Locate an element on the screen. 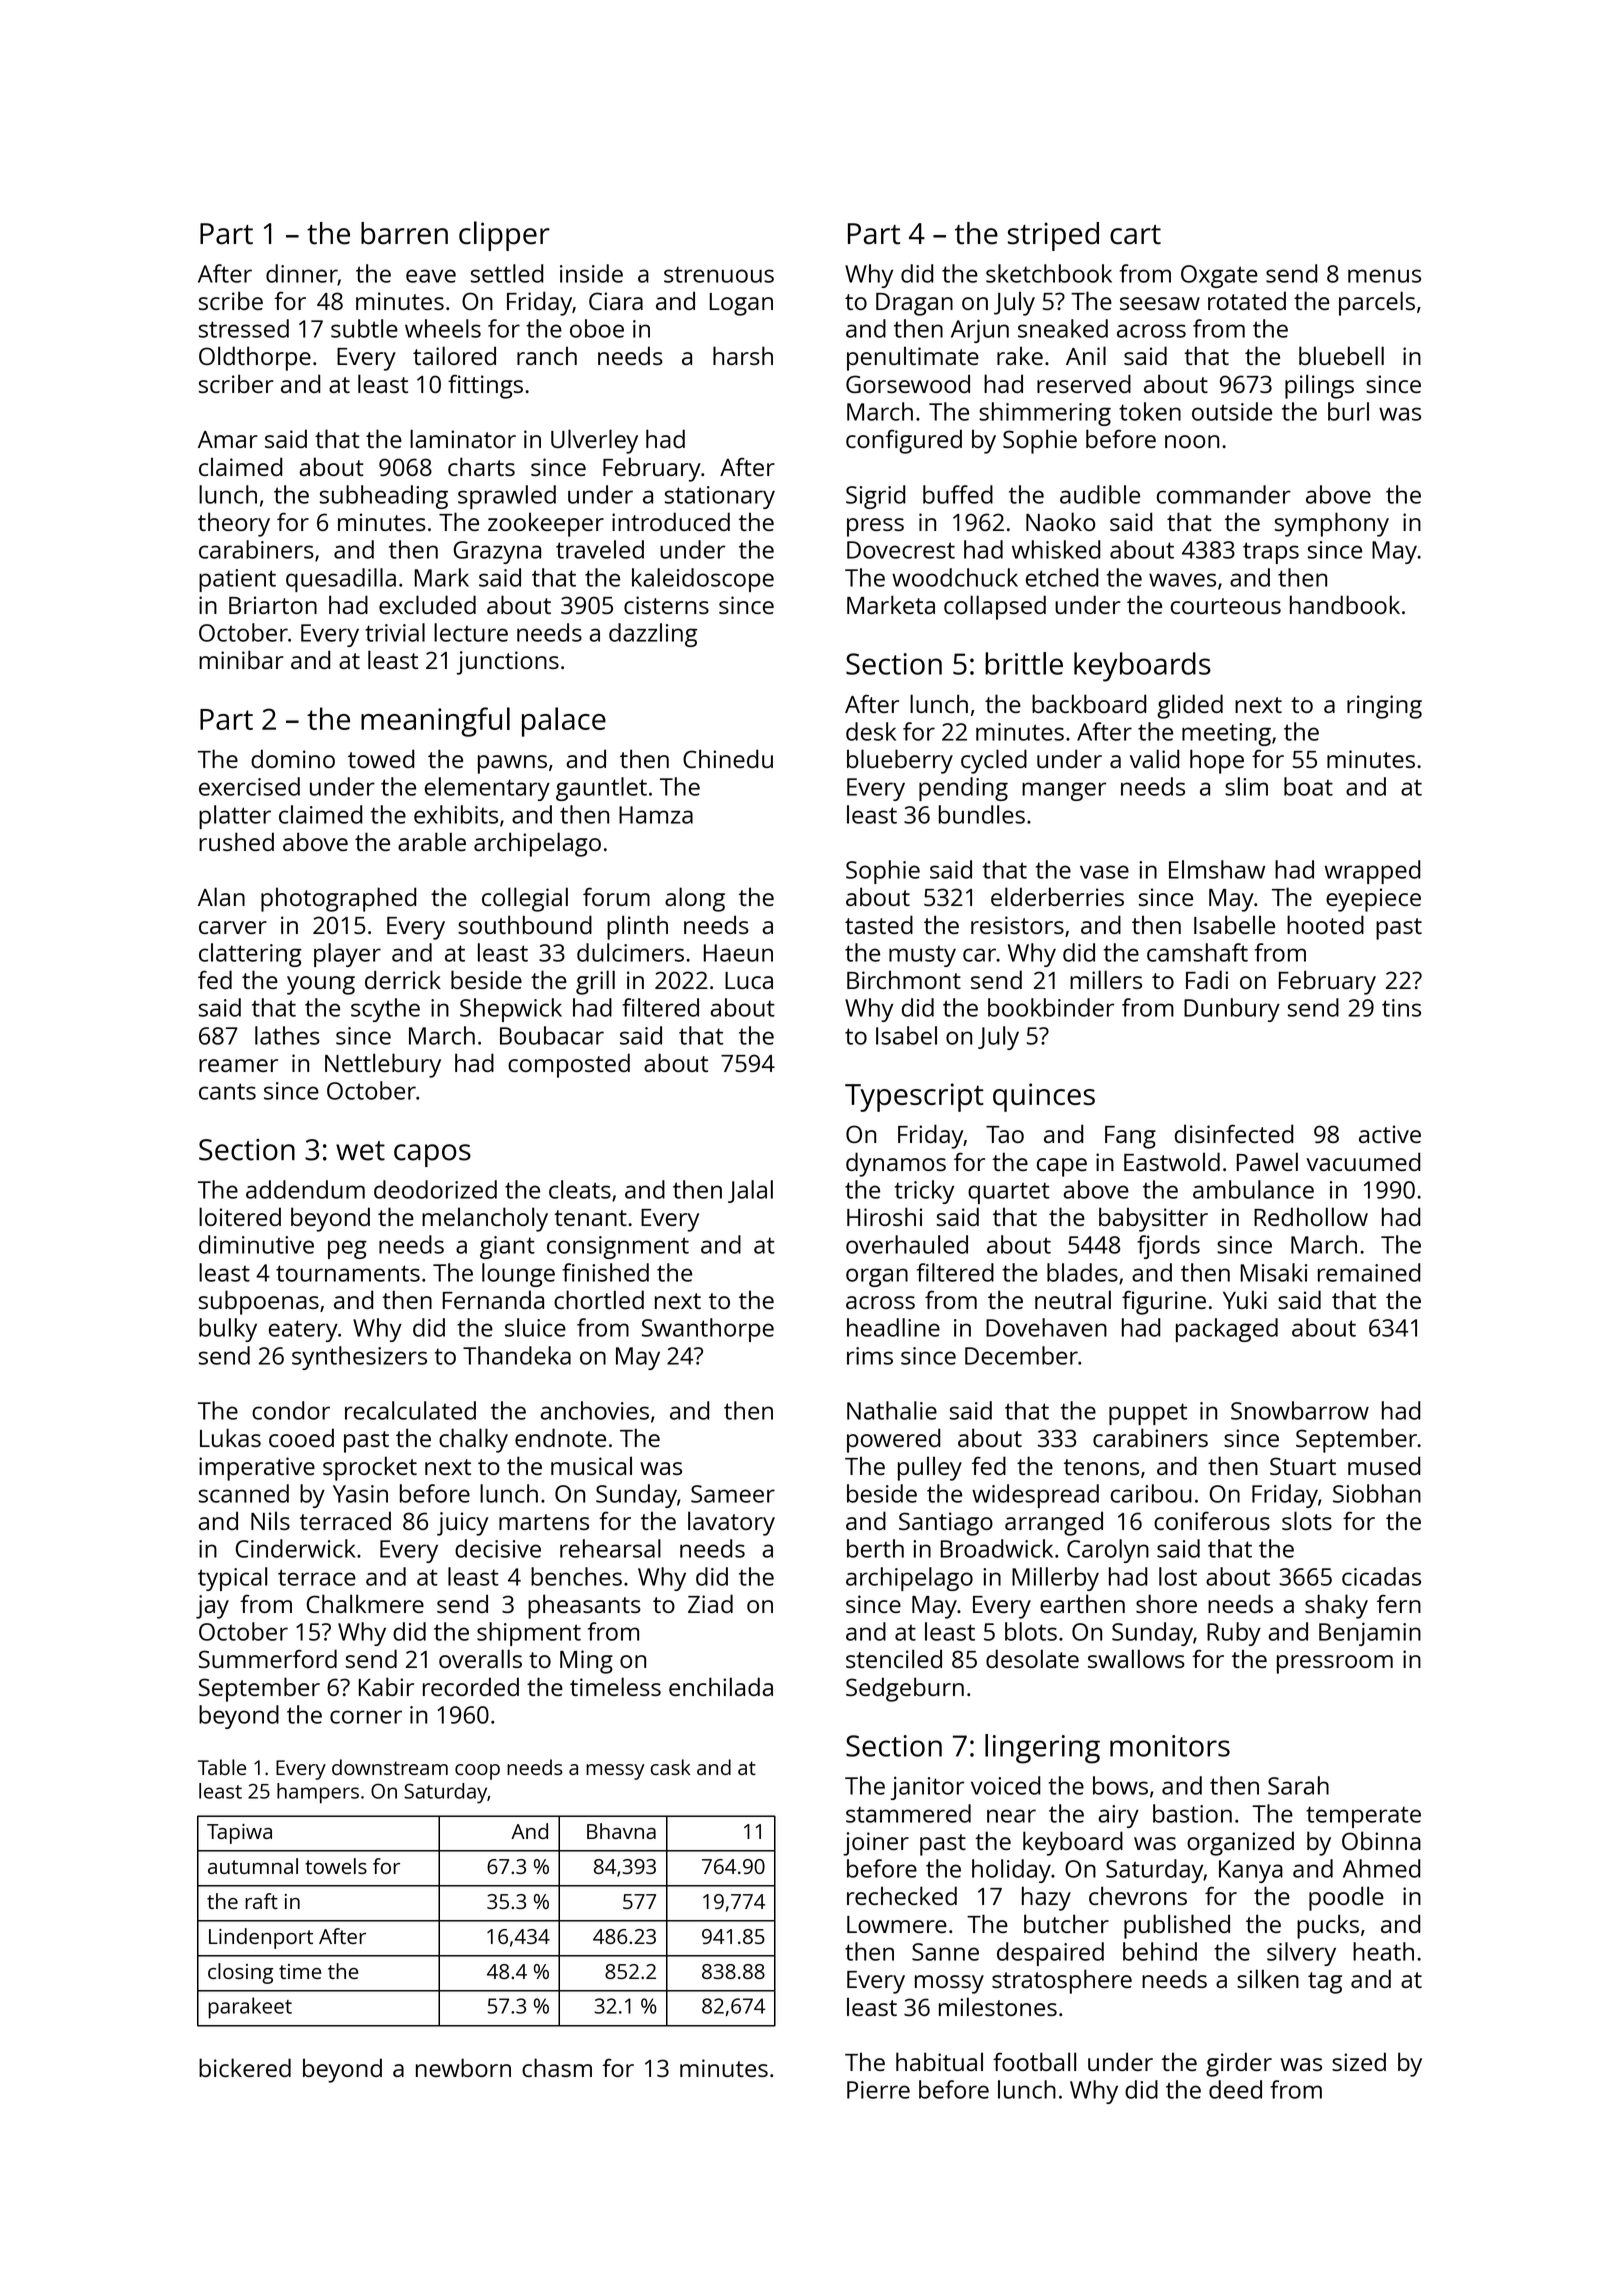 The width and height of the screenshot is (1620, 2292). minibar is located at coordinates (241, 659).
